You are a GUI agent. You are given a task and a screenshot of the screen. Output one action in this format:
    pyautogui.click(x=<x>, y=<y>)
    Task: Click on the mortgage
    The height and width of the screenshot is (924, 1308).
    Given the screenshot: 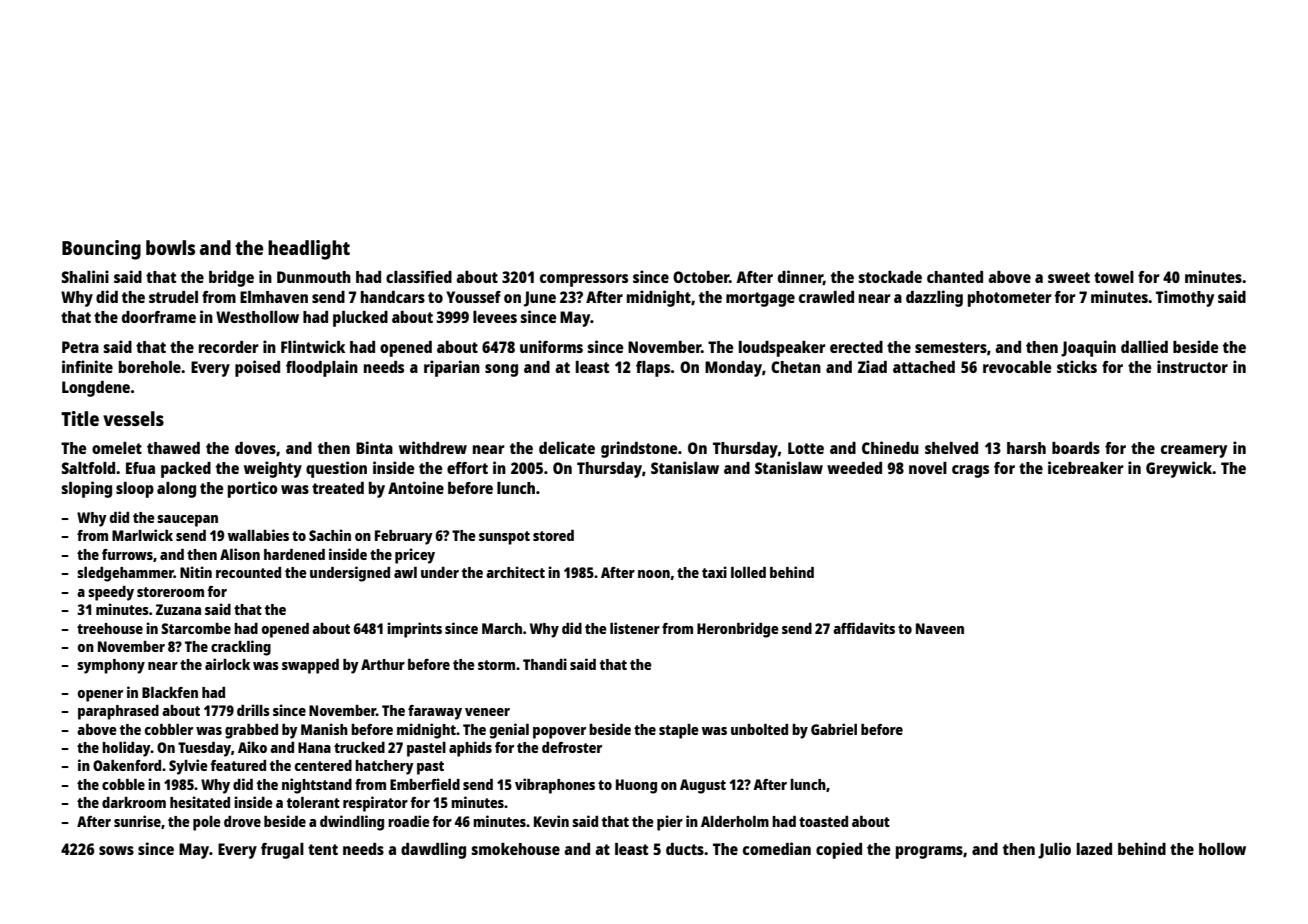 What is the action you would take?
    pyautogui.click(x=760, y=299)
